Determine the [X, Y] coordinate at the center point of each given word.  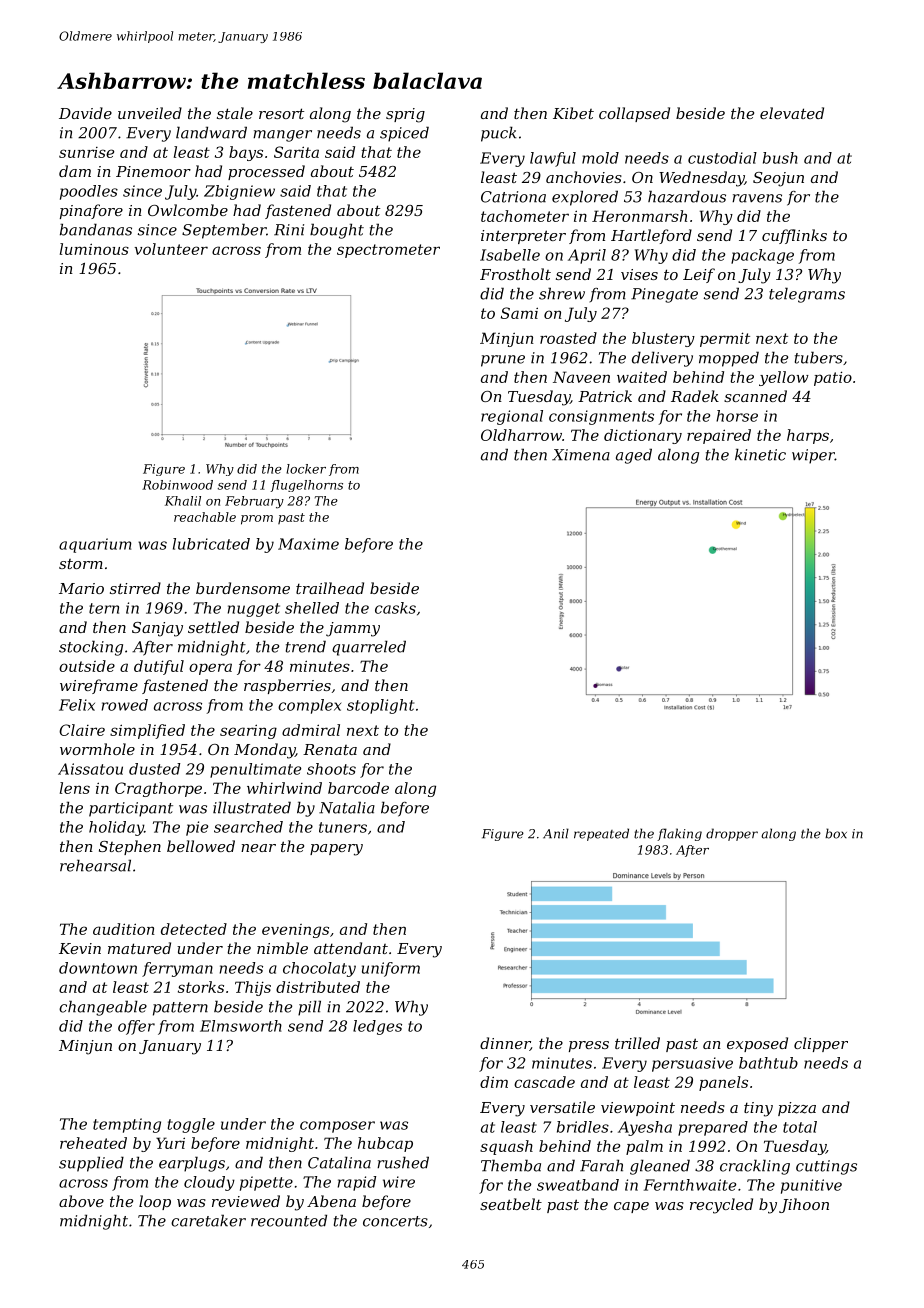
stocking [91, 648]
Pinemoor [153, 171]
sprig [405, 115]
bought [337, 231]
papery [336, 850]
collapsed [634, 114]
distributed [318, 987]
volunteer [171, 249]
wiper [813, 456]
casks [395, 608]
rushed [403, 1162]
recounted [289, 1220]
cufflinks [794, 236]
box [836, 833]
